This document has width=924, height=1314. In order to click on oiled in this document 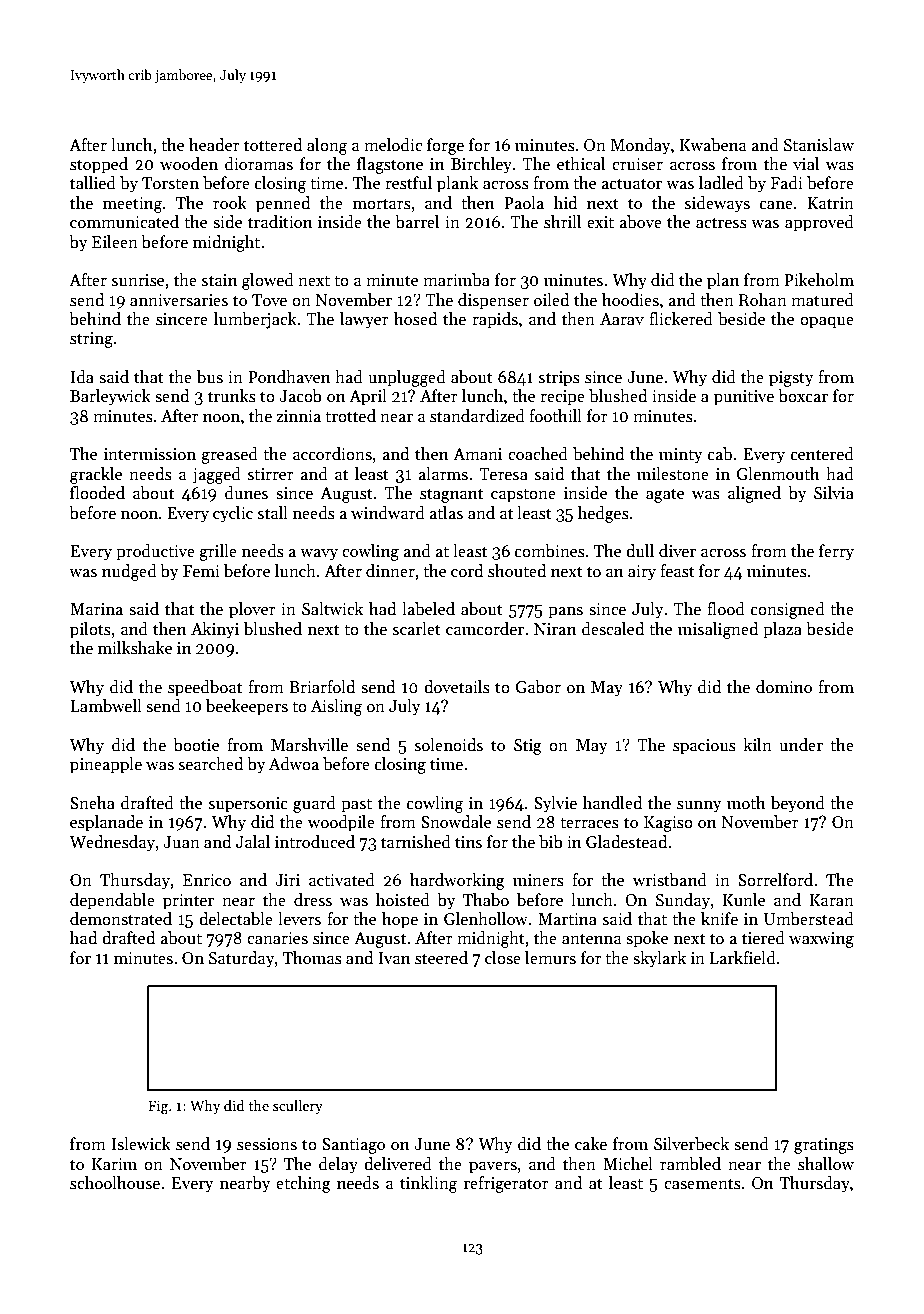, I will do `click(551, 300)`.
